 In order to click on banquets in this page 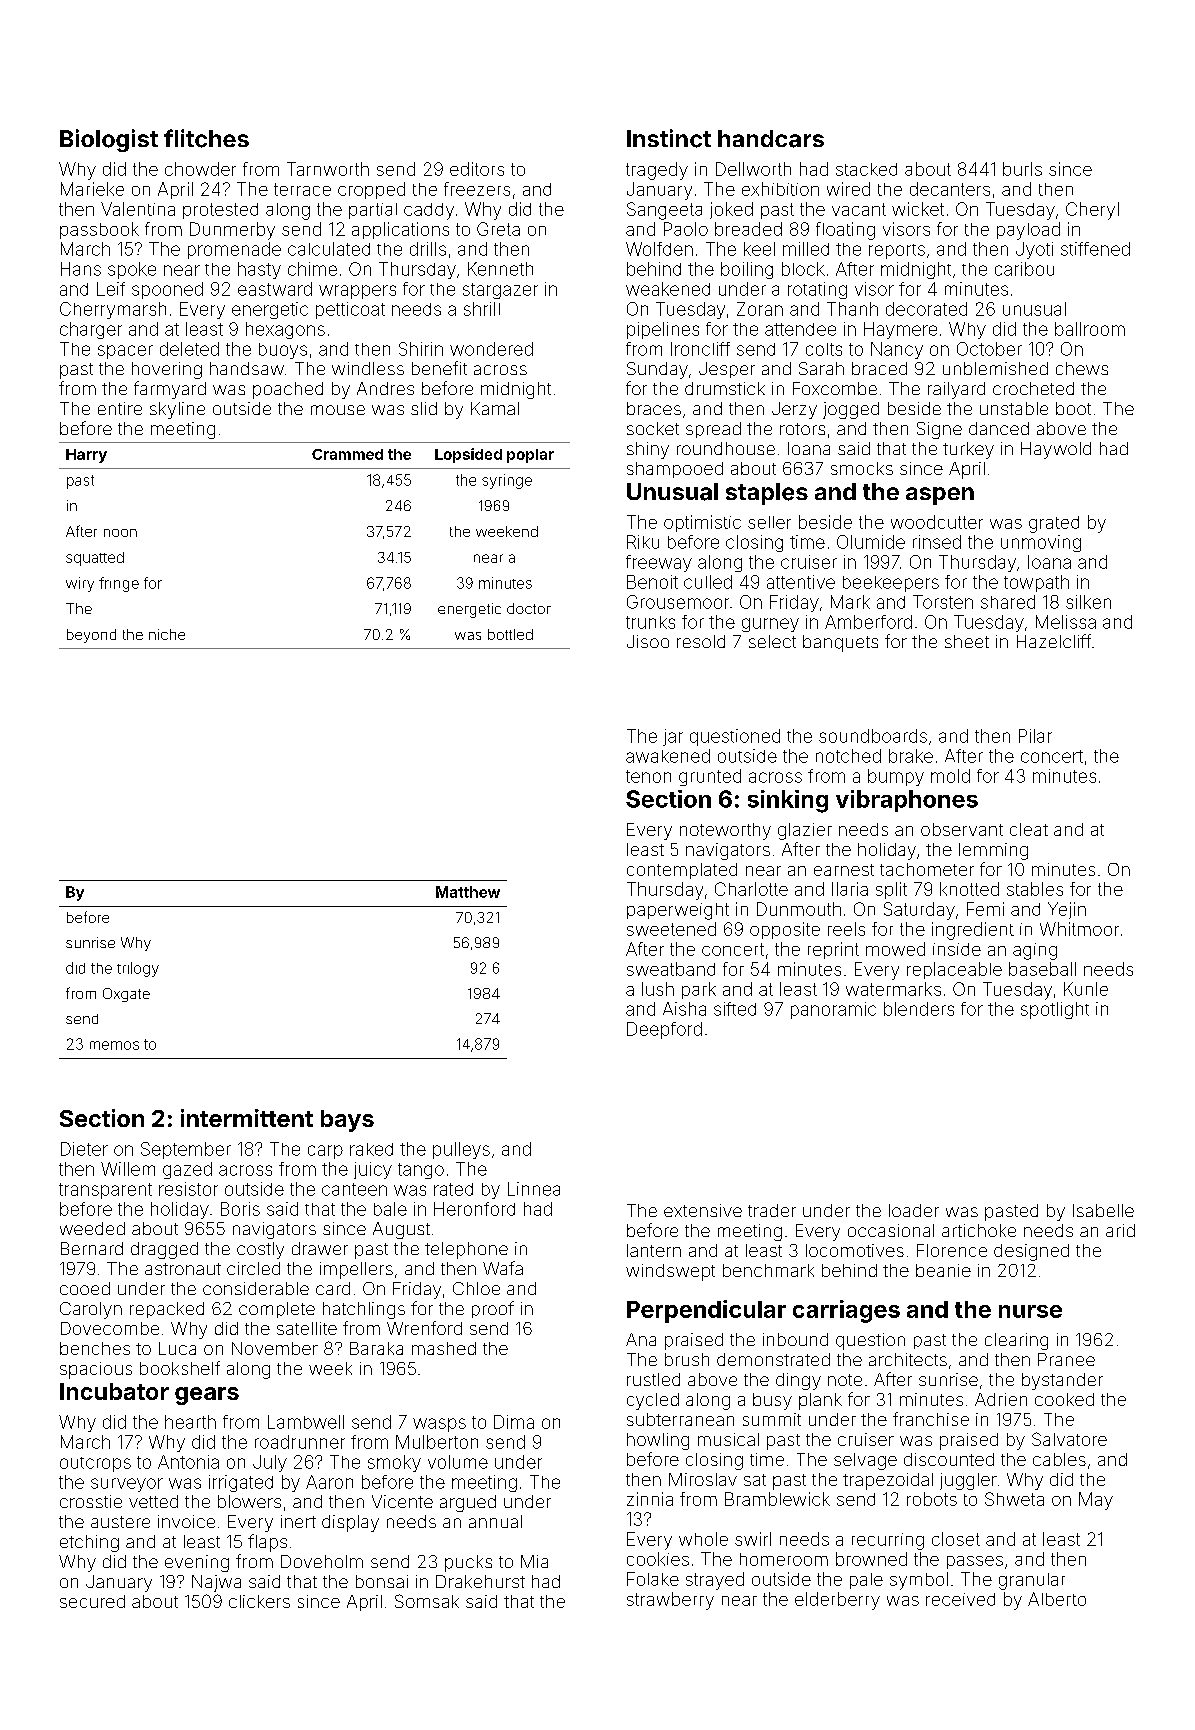, I will do `click(840, 643)`.
